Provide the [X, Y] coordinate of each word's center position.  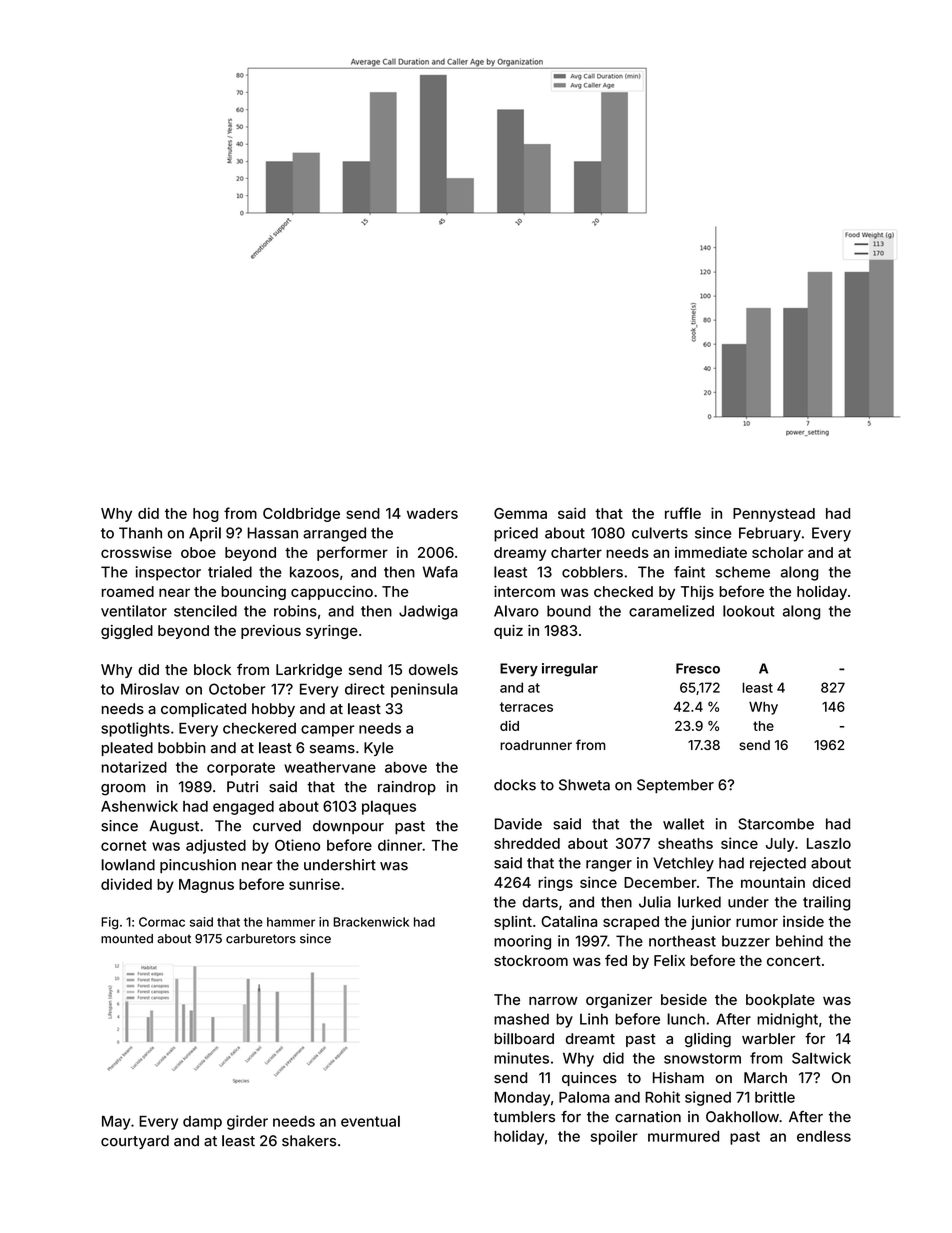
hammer [291, 922]
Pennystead [774, 515]
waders [432, 513]
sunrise [314, 884]
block [212, 669]
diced [831, 882]
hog [206, 515]
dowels [433, 669]
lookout [749, 611]
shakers [309, 1141]
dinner [400, 845]
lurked [699, 902]
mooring [522, 942]
